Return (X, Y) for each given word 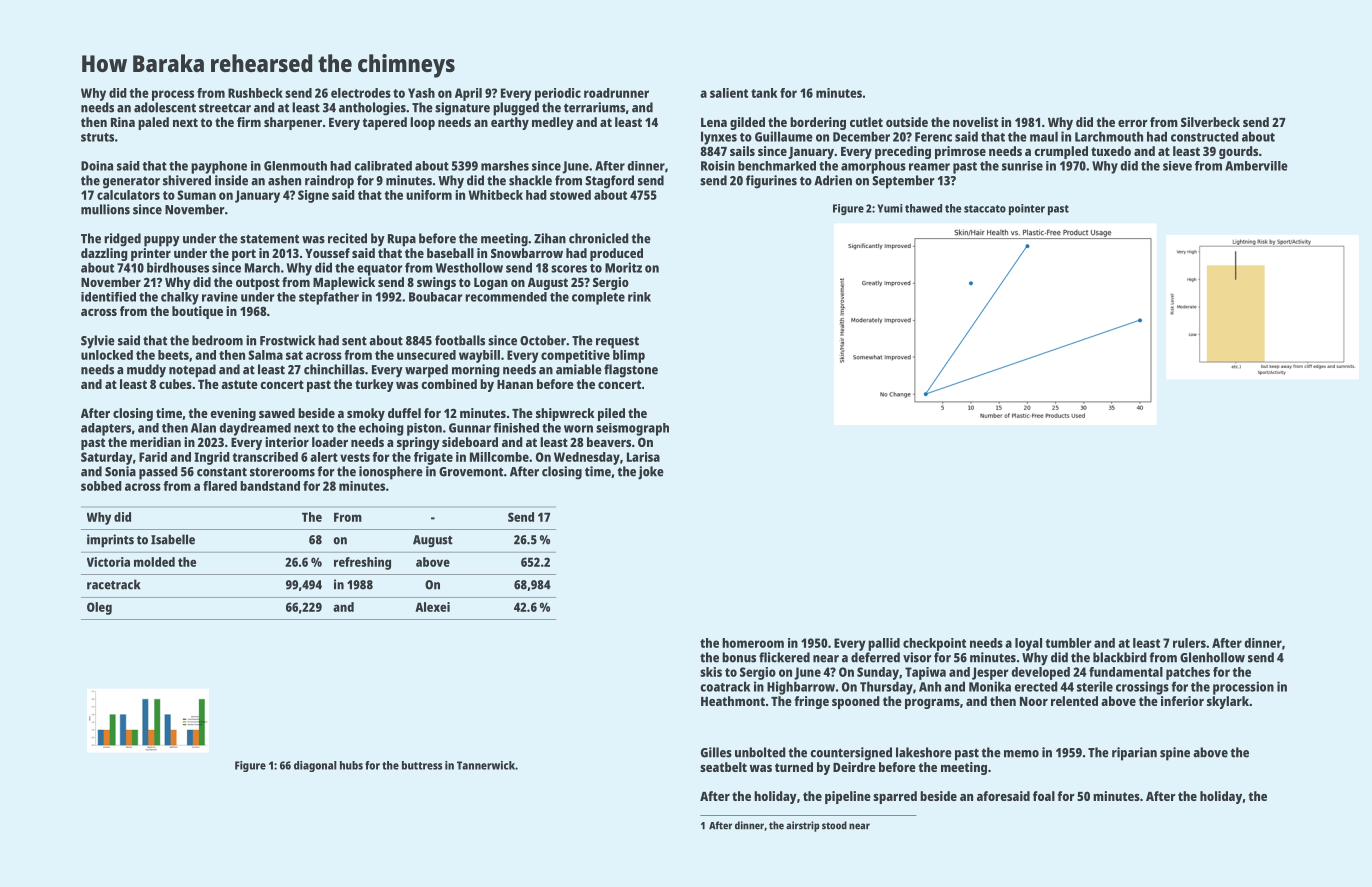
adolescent (165, 107)
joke (651, 473)
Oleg (99, 608)
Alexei (432, 607)
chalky (180, 298)
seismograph (632, 429)
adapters (106, 429)
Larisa (643, 457)
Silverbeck (1210, 122)
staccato (985, 209)
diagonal (315, 766)
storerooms (282, 472)
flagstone (631, 371)
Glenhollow (1212, 657)
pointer (1027, 209)
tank (764, 93)
